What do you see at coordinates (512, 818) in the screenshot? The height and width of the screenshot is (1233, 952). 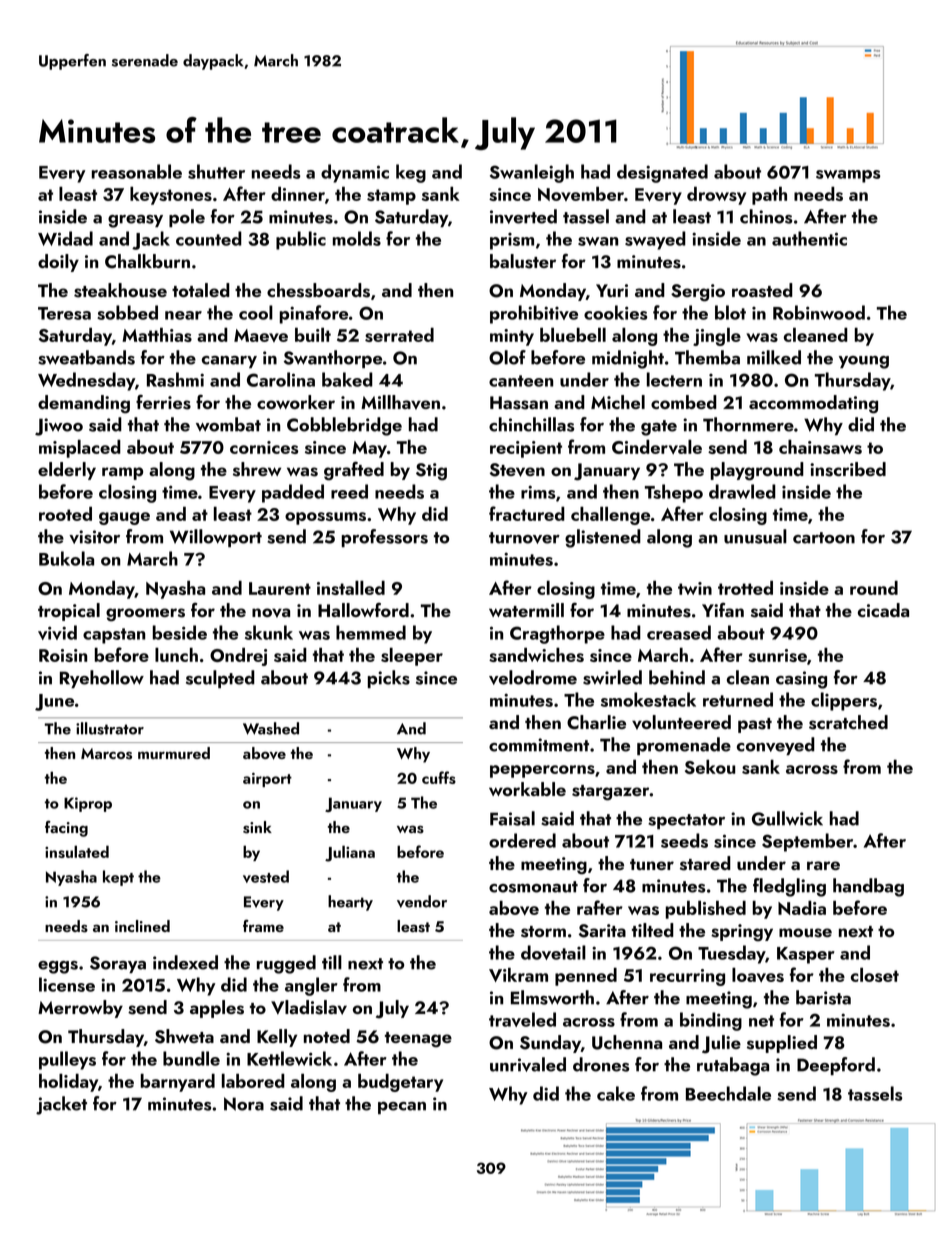 I see `Faisal` at bounding box center [512, 818].
